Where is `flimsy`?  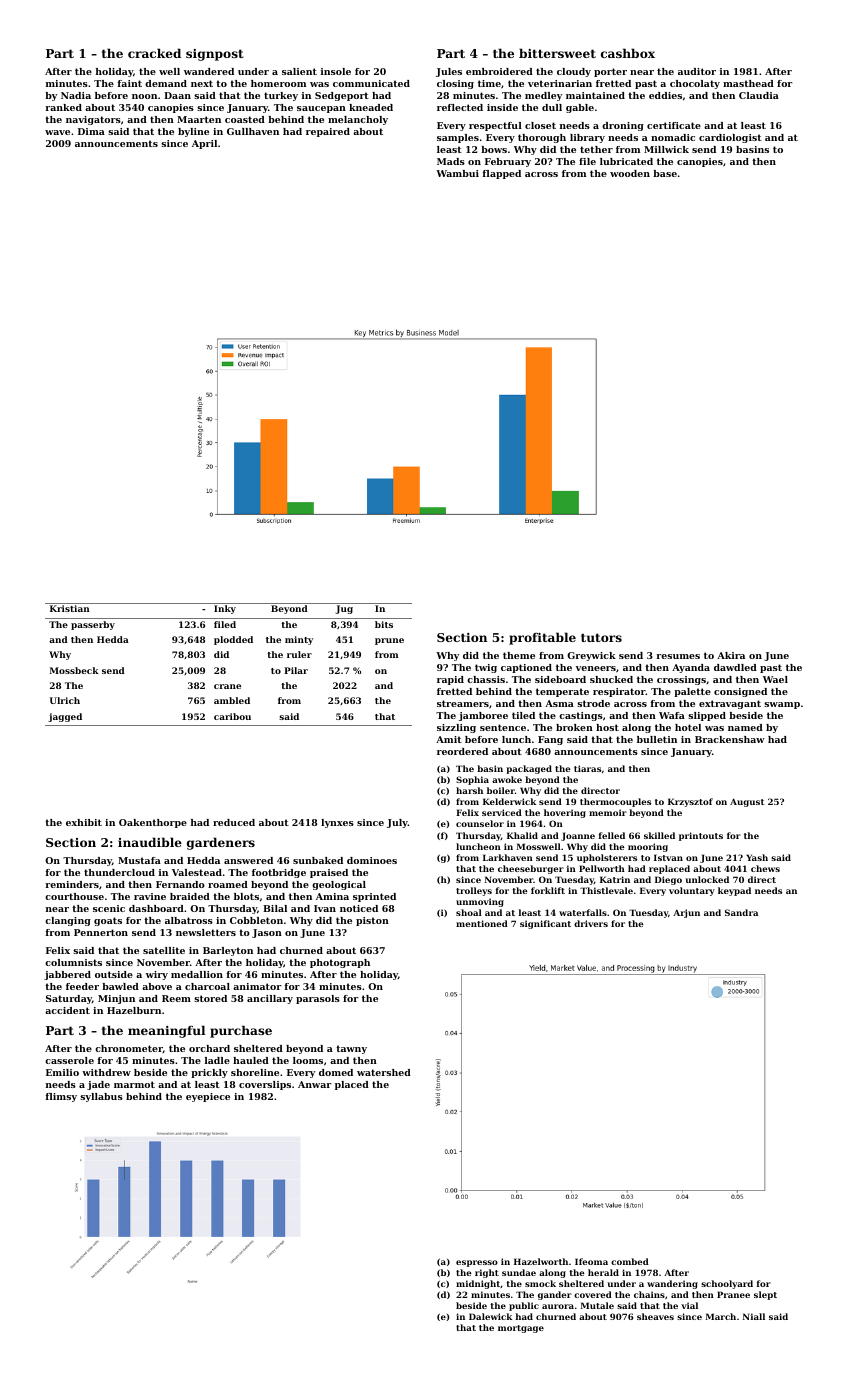
flimsy is located at coordinates (61, 1097).
